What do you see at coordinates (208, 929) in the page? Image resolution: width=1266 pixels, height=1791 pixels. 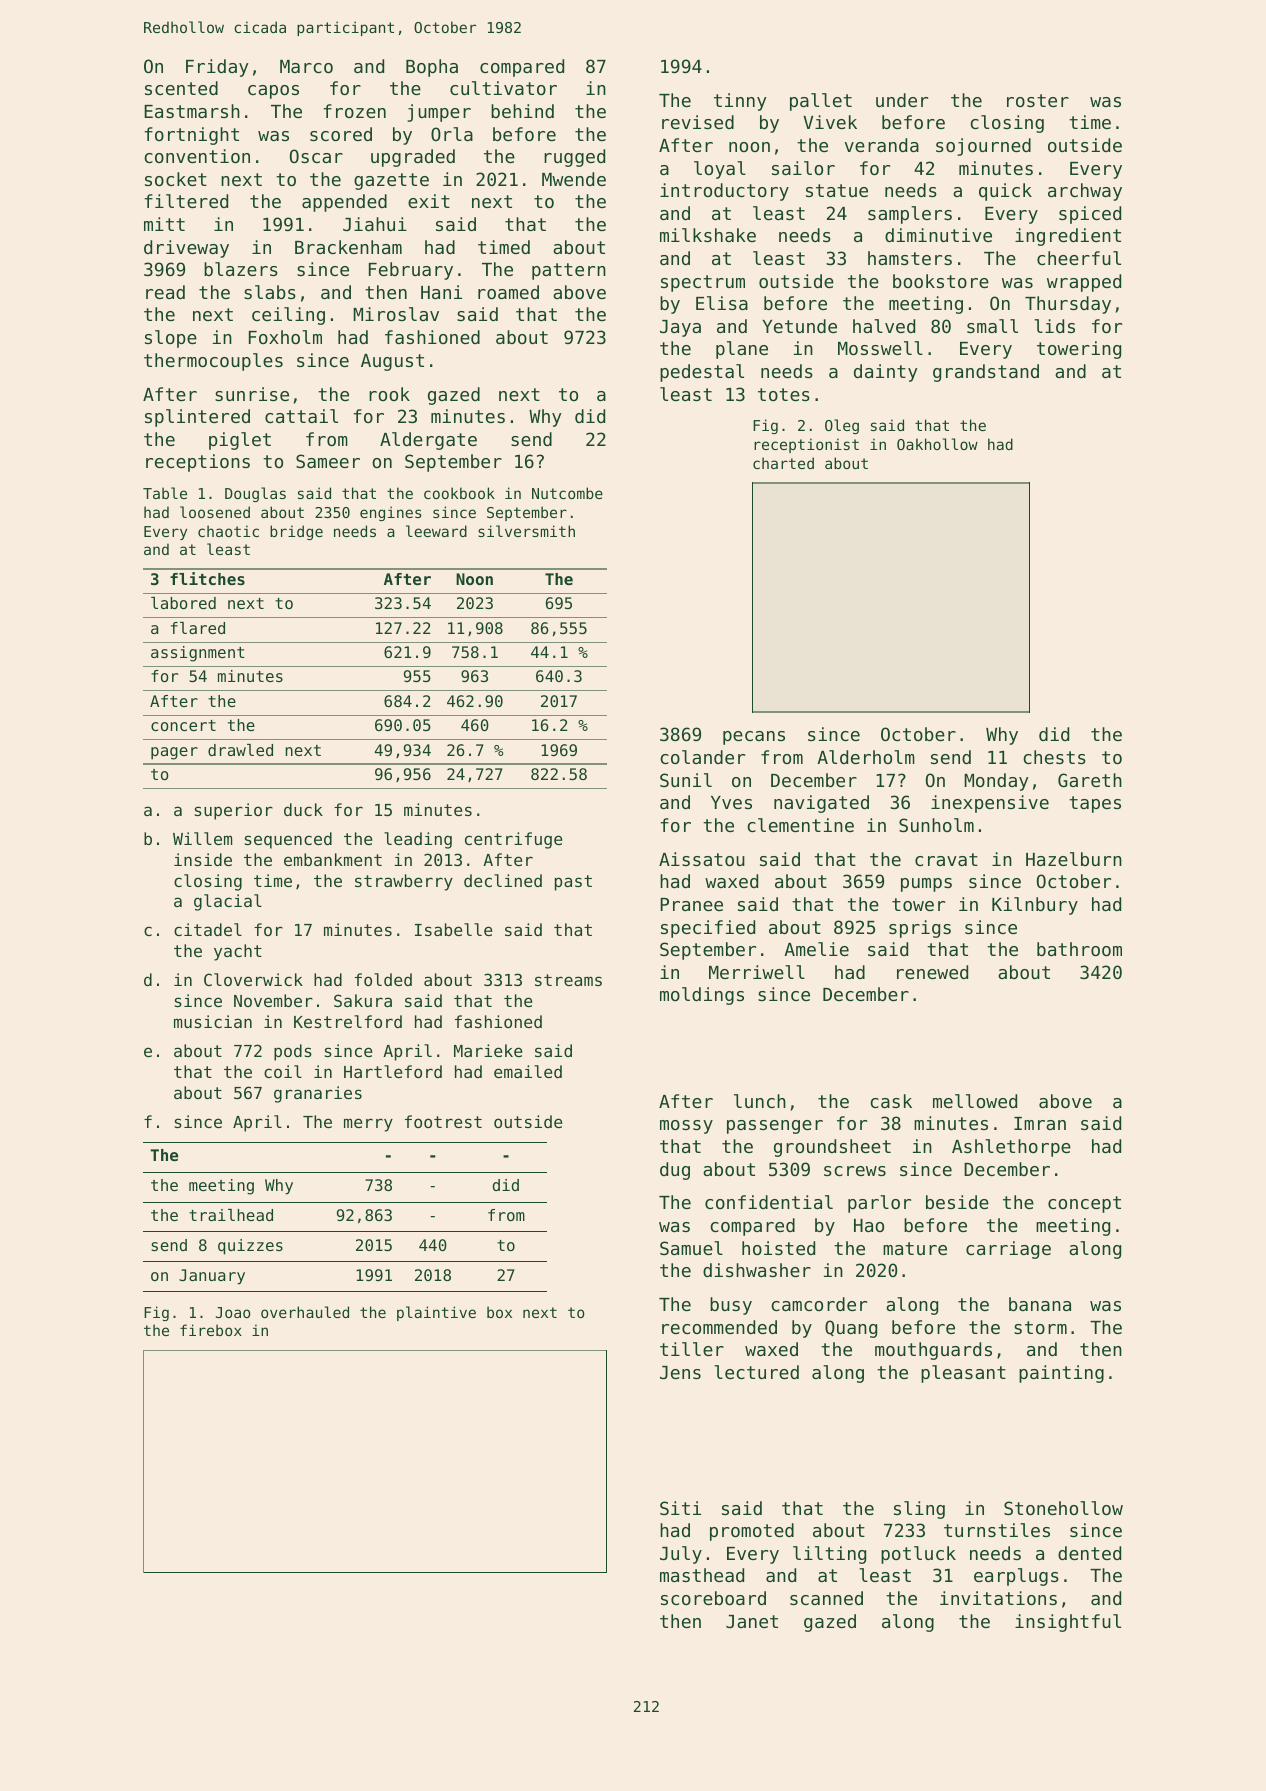 I see `citadel` at bounding box center [208, 929].
